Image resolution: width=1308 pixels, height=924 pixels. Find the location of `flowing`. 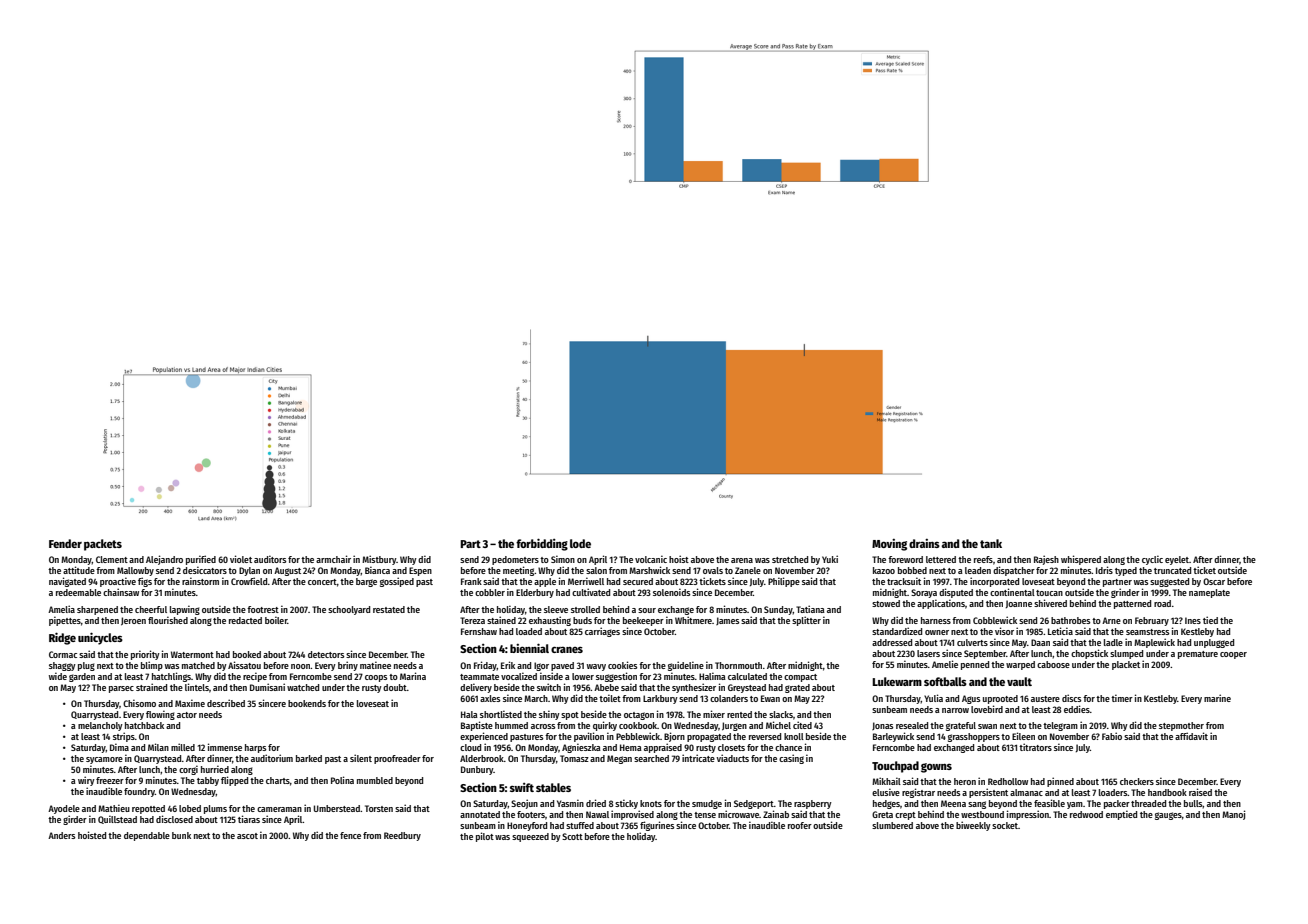

flowing is located at coordinates (160, 715).
